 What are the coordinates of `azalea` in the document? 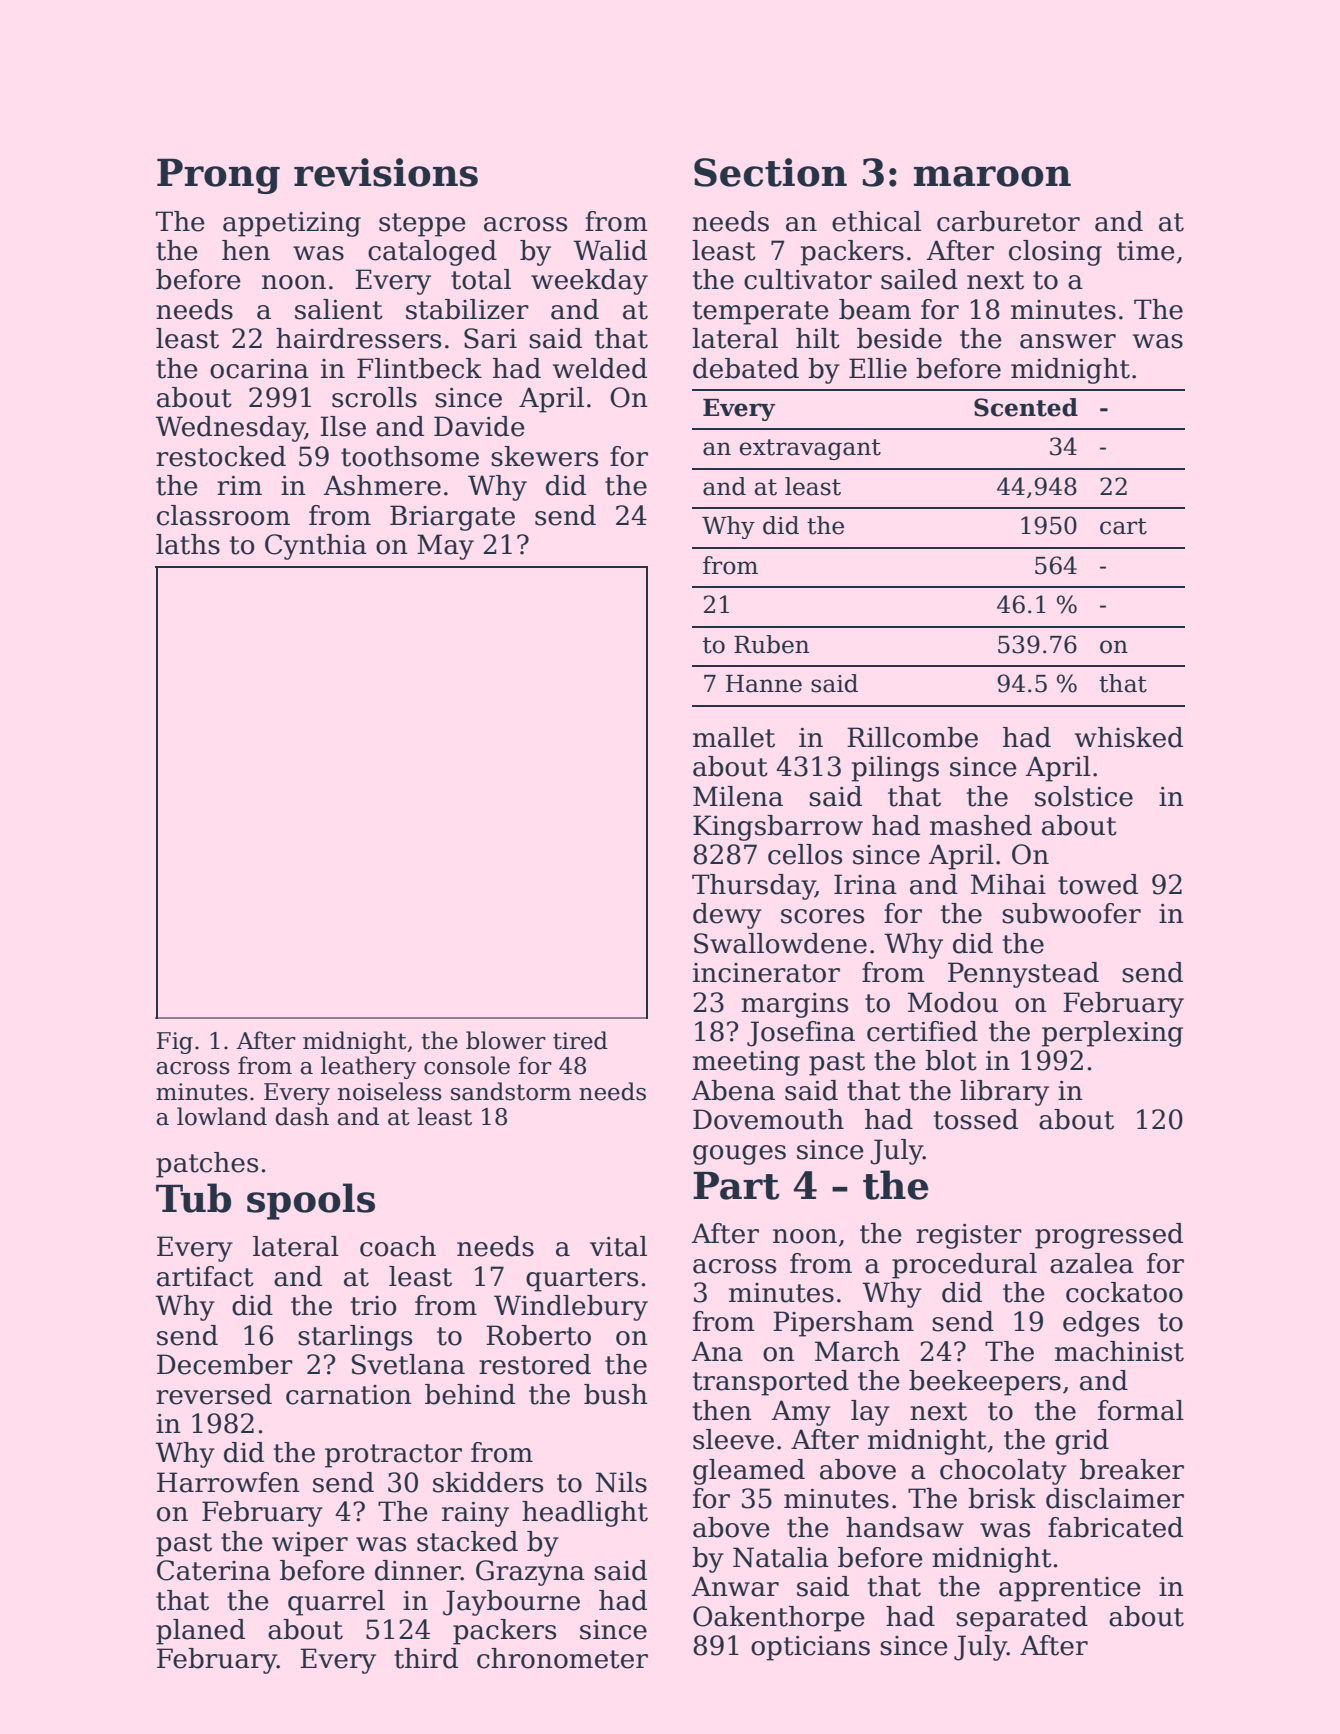 It's located at (1092, 1263).
